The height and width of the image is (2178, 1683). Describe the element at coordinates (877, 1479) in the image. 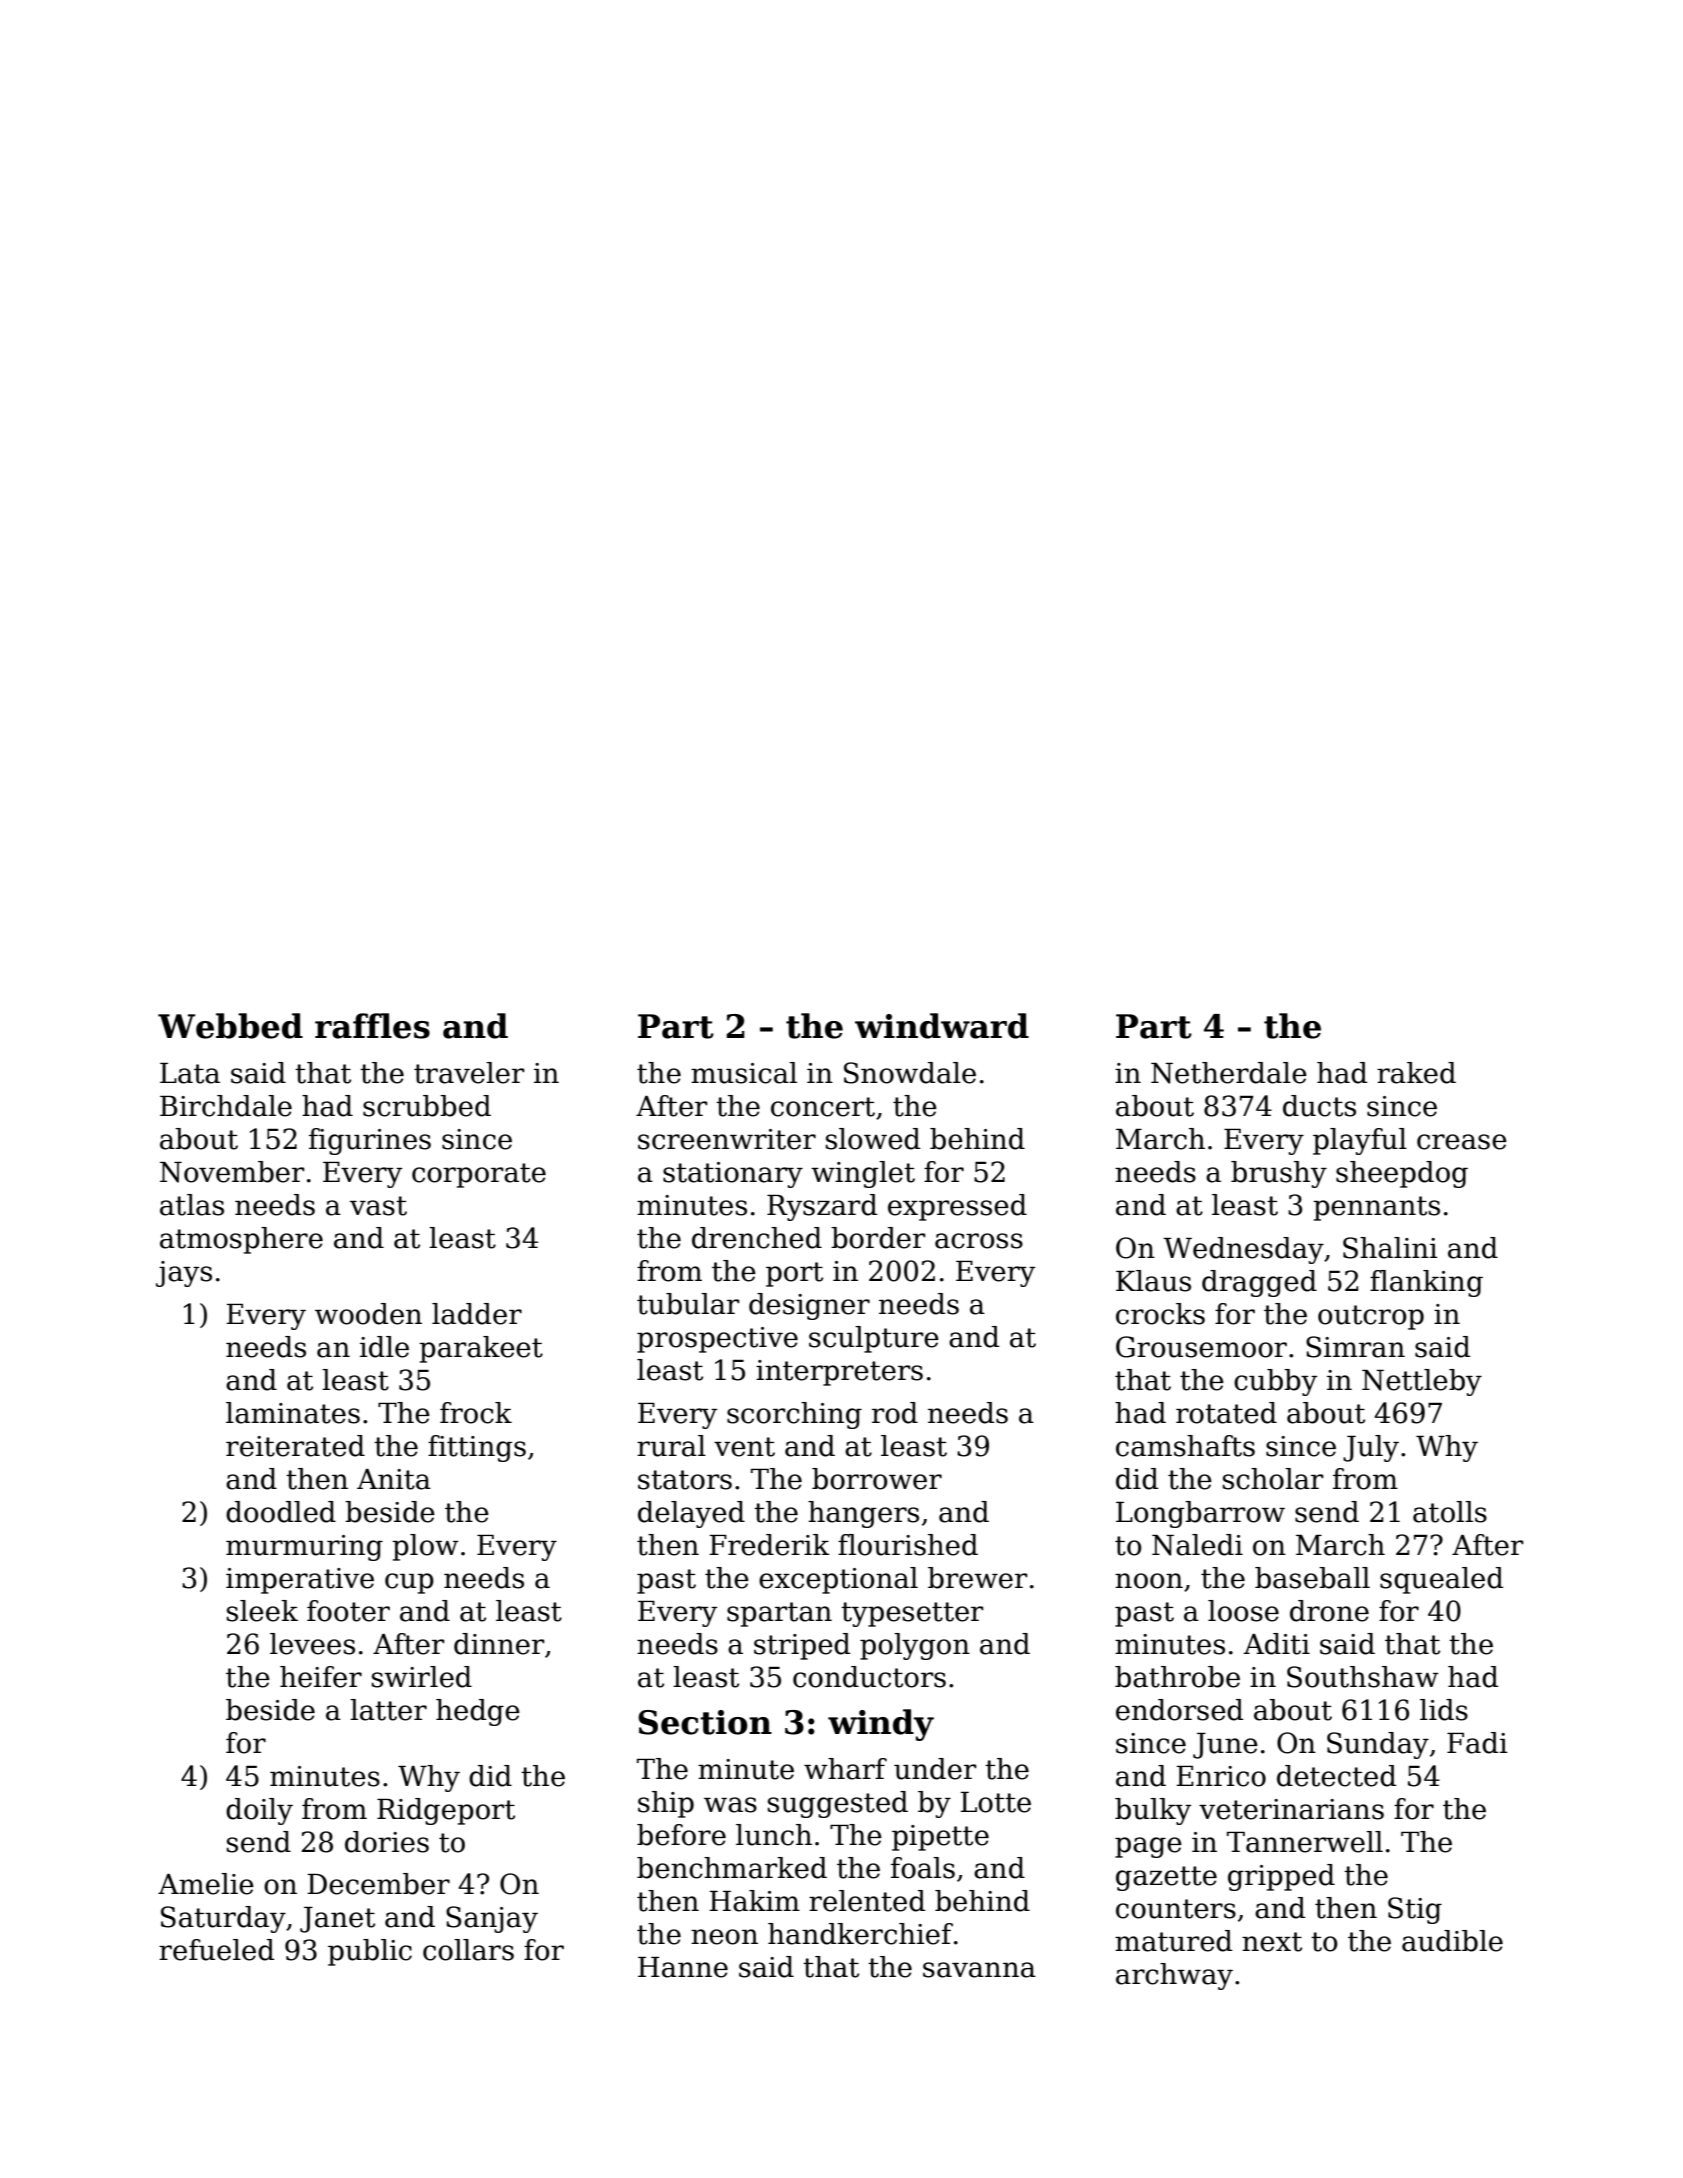

I see `borrower` at that location.
